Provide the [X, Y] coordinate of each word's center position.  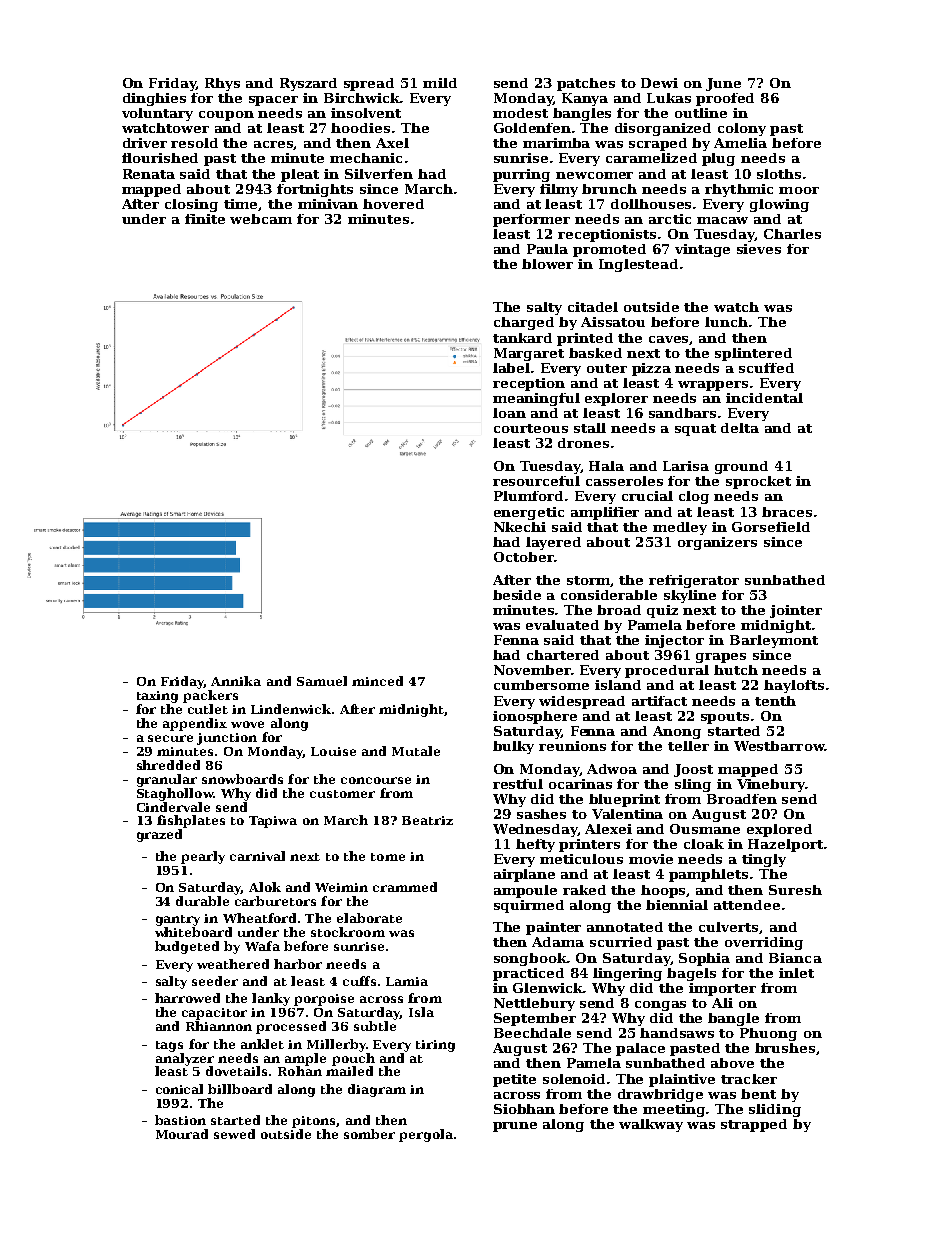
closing [191, 205]
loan [509, 413]
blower [547, 264]
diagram [377, 1090]
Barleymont [774, 641]
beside [517, 595]
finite [205, 219]
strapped [754, 1125]
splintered [753, 354]
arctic [670, 219]
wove [247, 724]
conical [179, 1089]
